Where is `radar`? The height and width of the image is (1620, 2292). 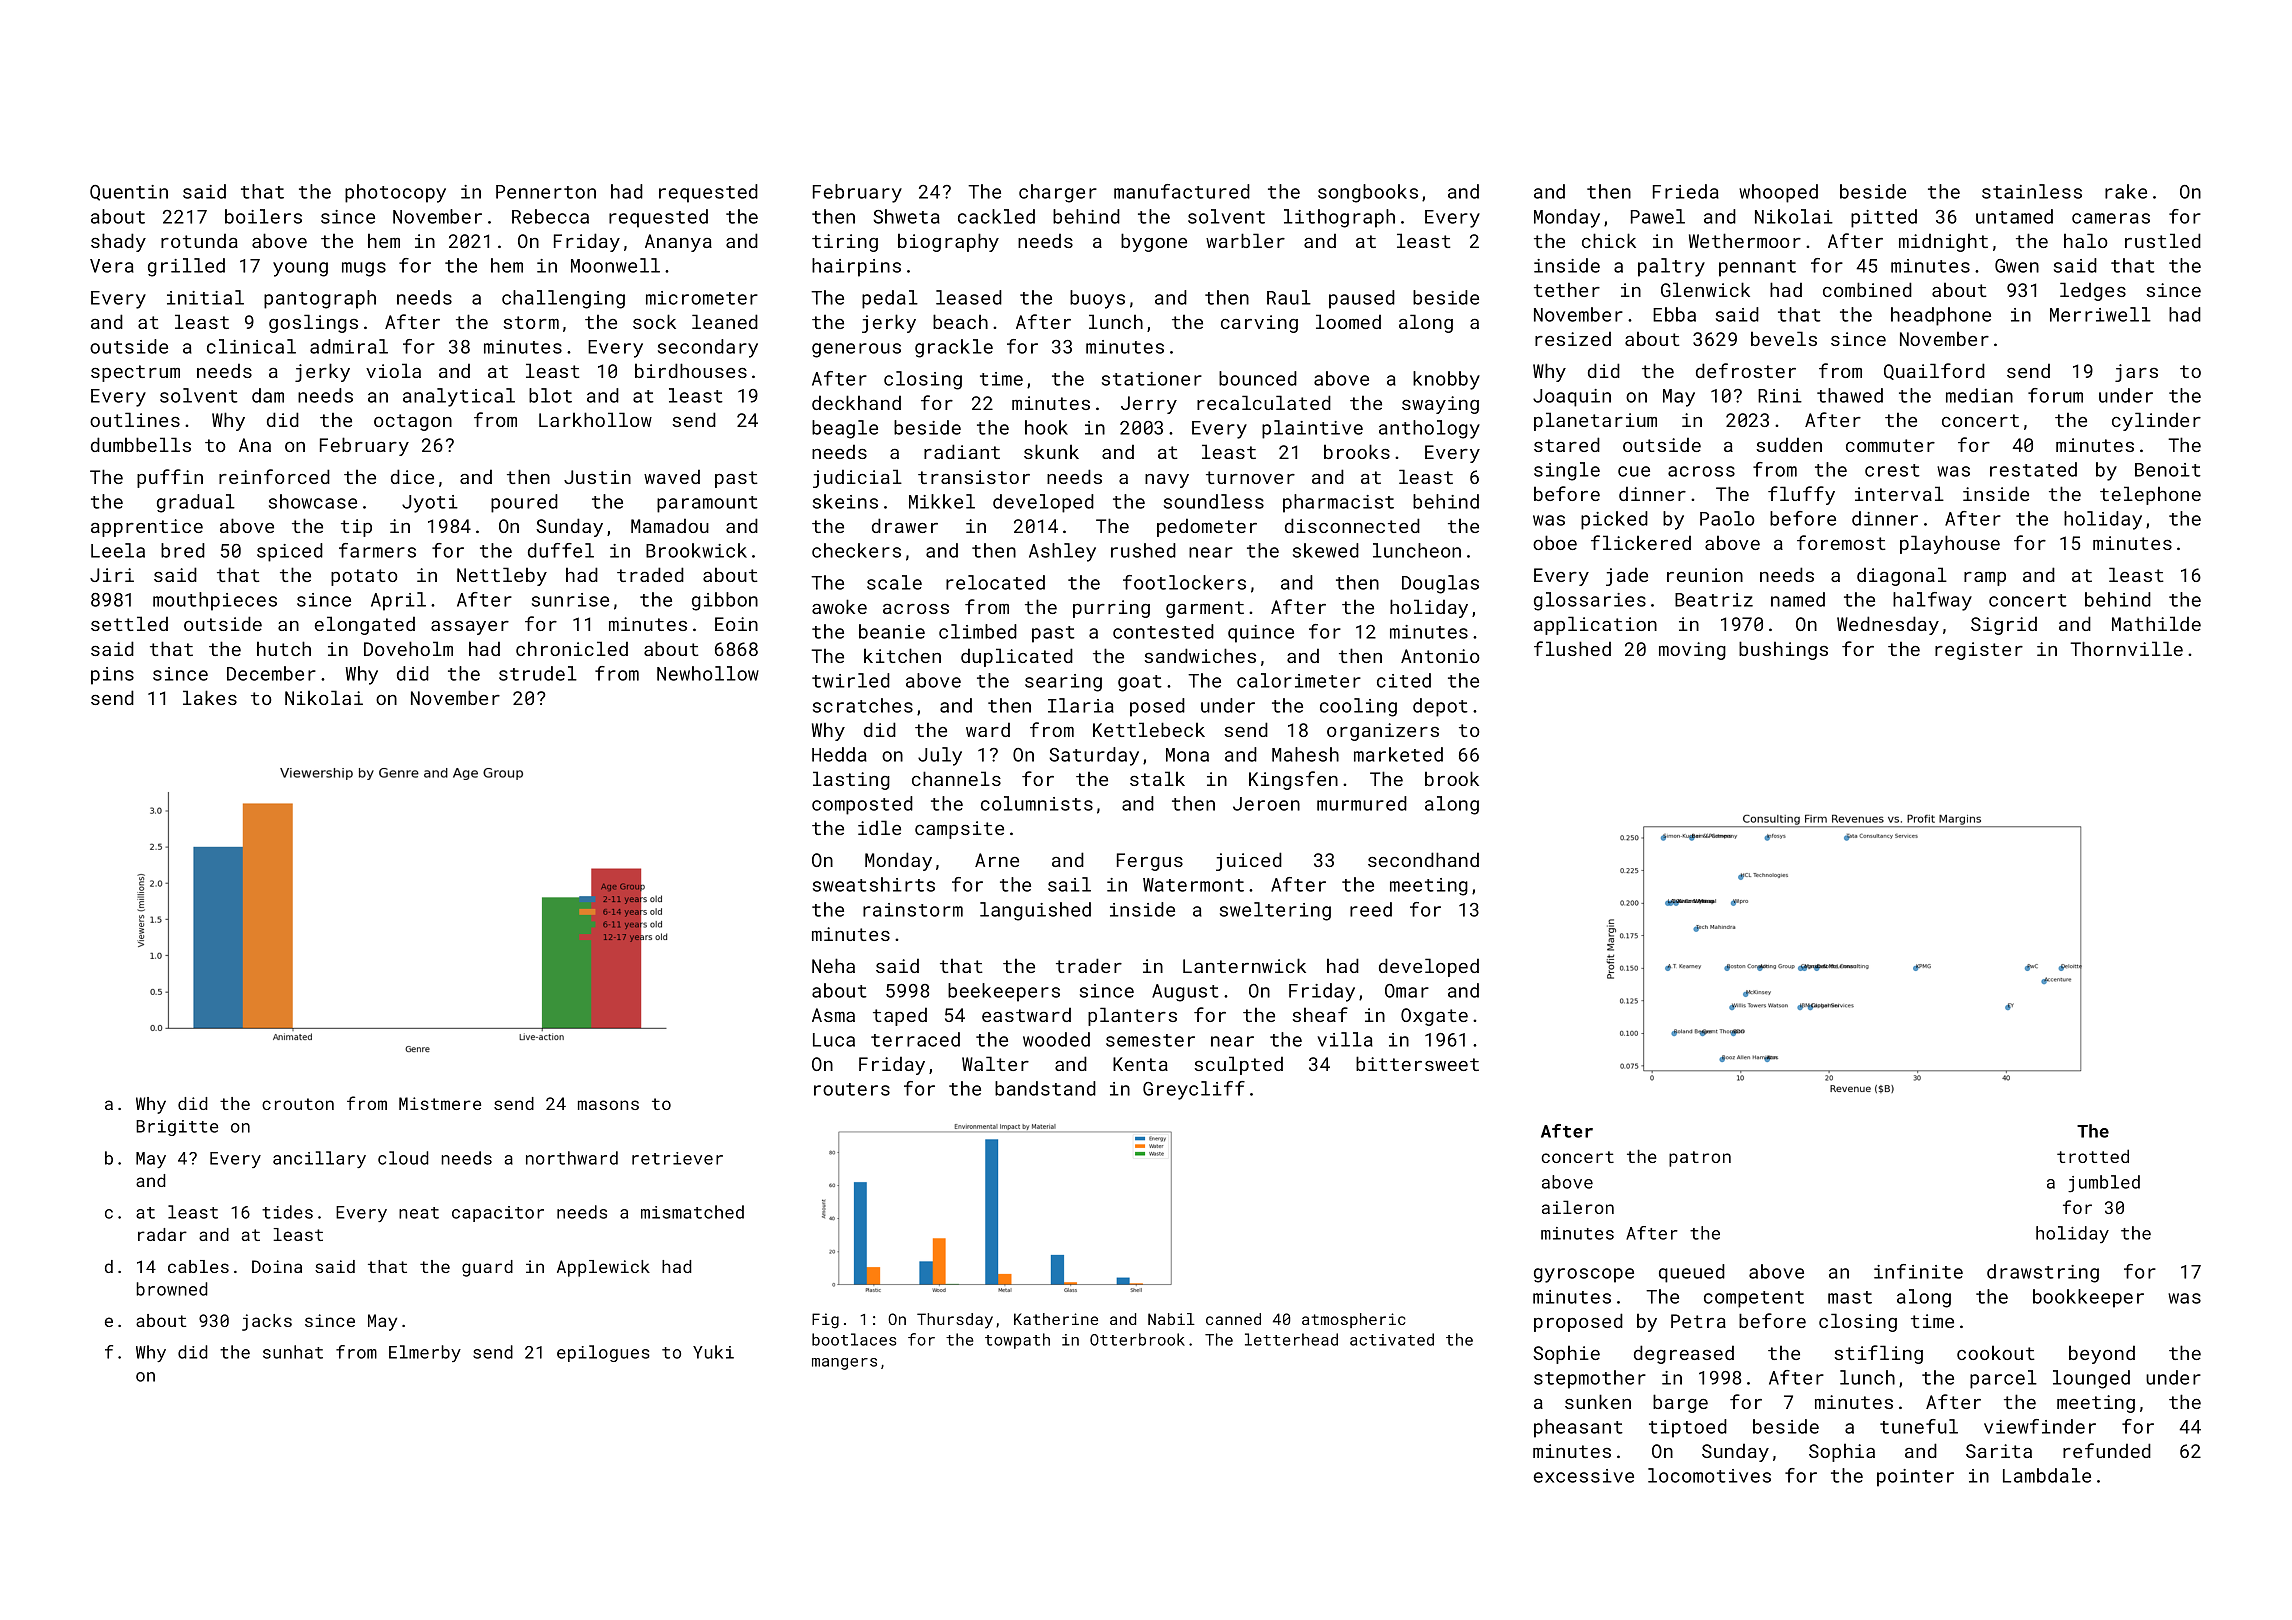 radar is located at coordinates (162, 1234).
